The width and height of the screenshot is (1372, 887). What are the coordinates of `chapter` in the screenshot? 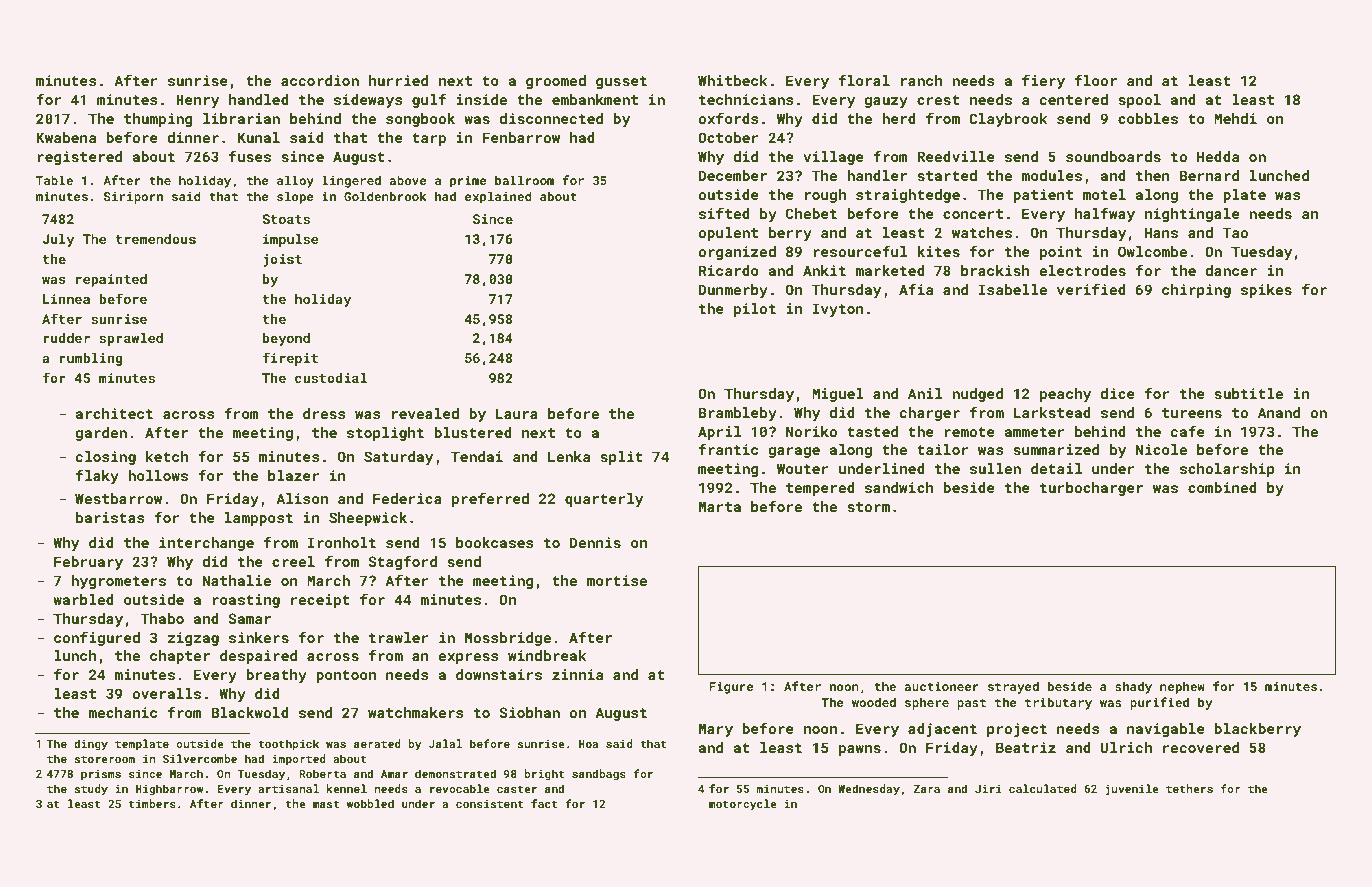 It's located at (180, 657).
